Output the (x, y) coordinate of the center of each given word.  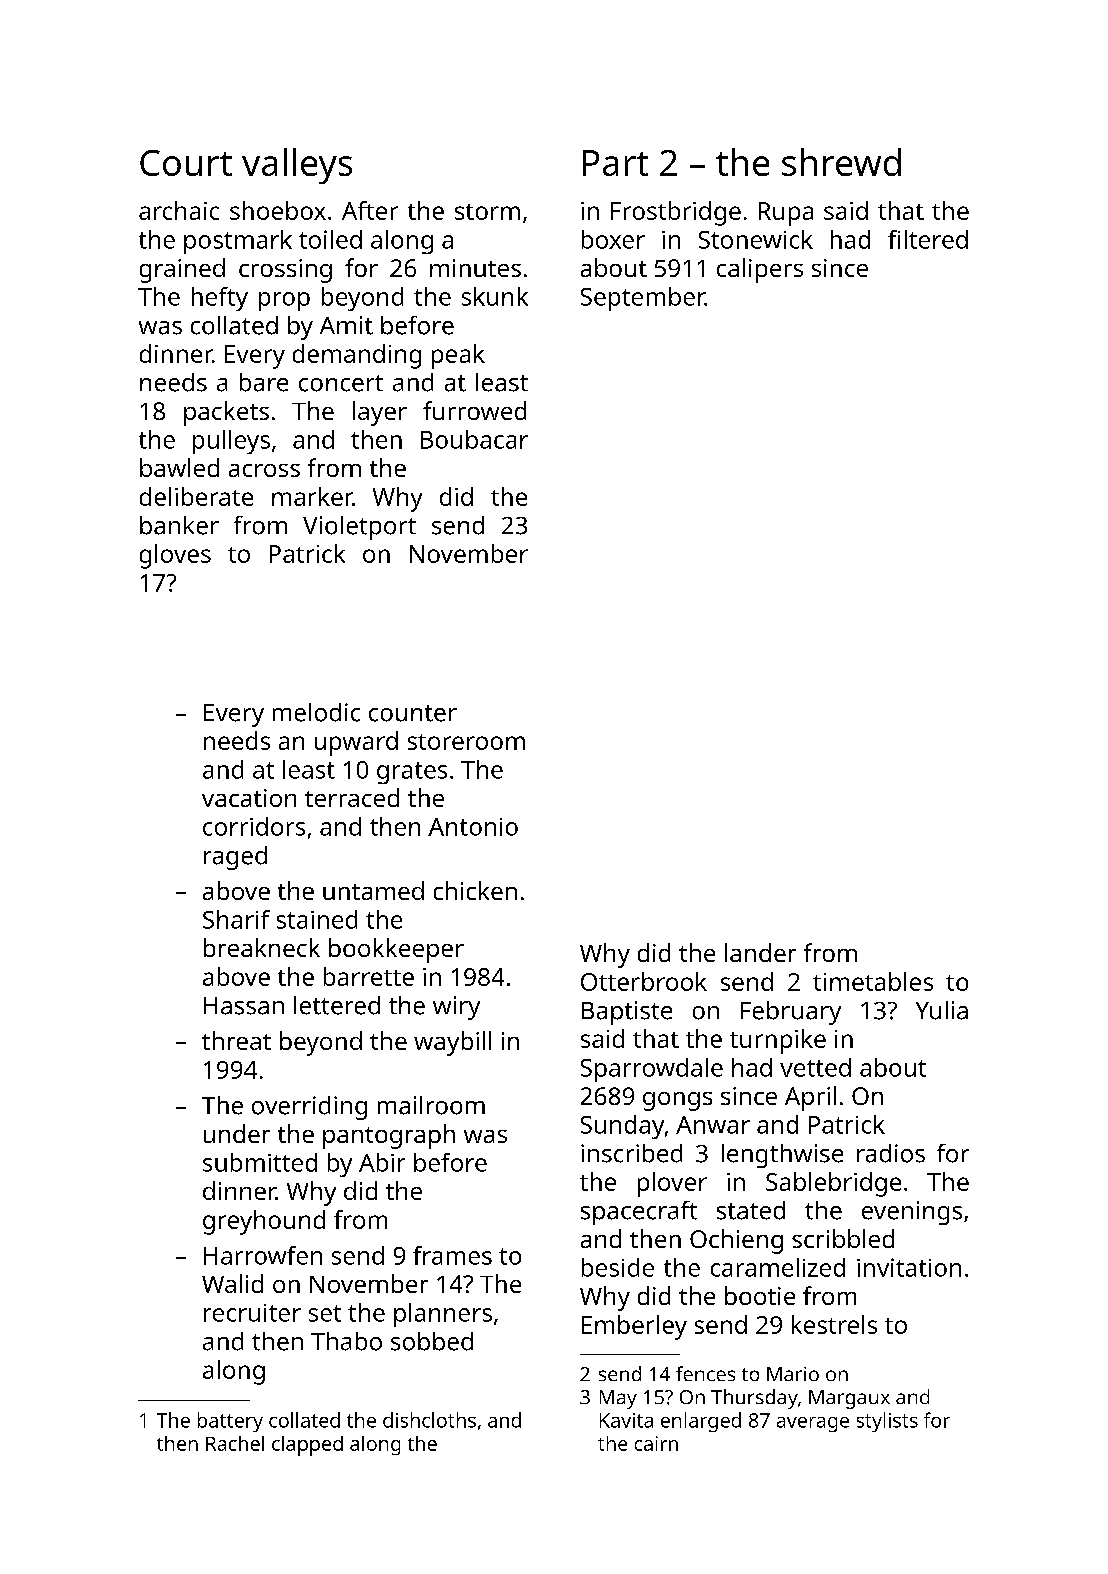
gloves (175, 556)
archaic (179, 210)
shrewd (841, 162)
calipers (760, 270)
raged (235, 858)
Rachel (235, 1443)
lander (760, 952)
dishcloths (429, 1420)
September (643, 299)
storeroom (466, 742)
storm (487, 212)
